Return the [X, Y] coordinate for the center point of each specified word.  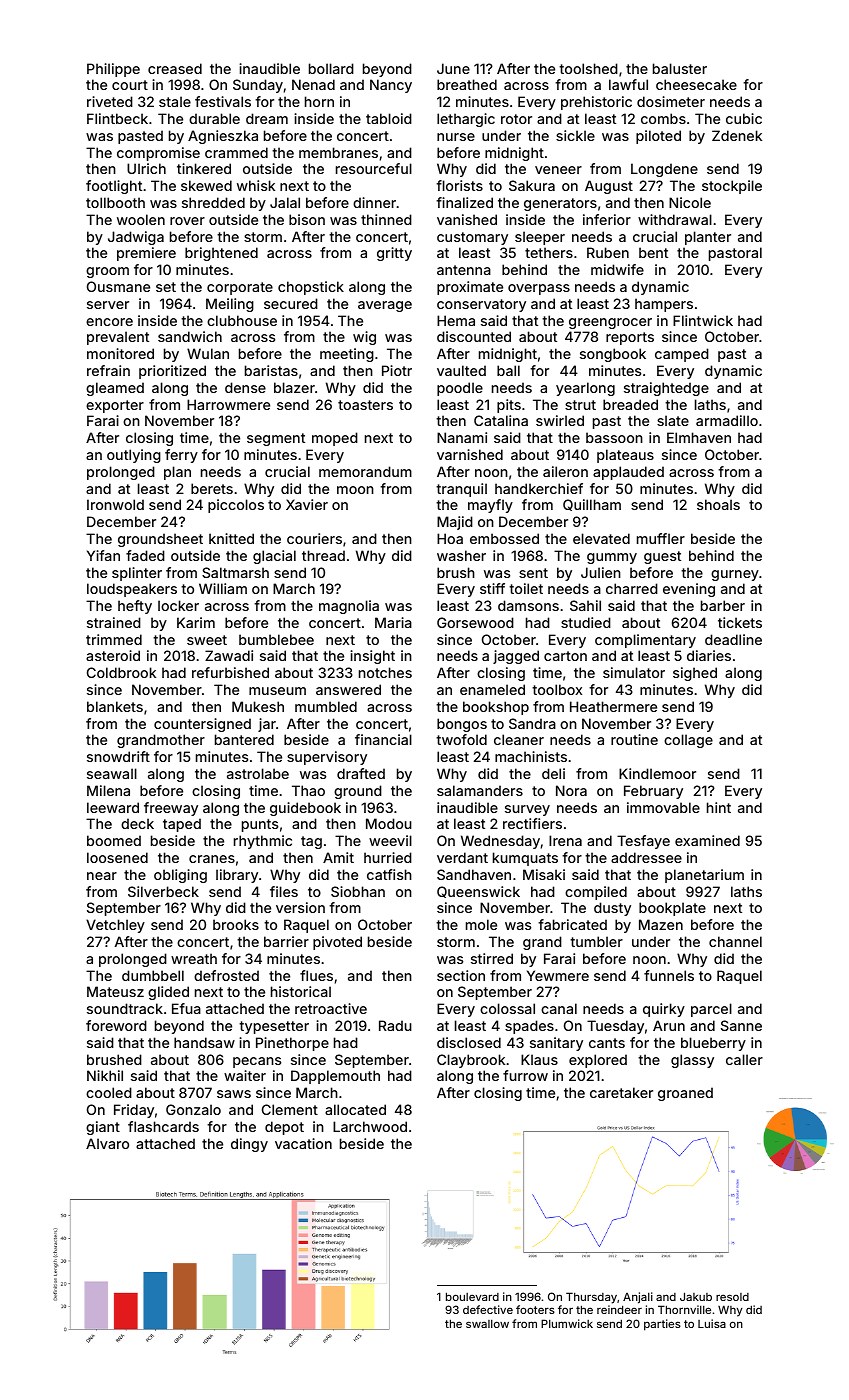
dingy [249, 1145]
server [108, 305]
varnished [470, 454]
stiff [492, 588]
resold [732, 1297]
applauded [628, 473]
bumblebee [276, 639]
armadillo [727, 420]
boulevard [472, 1296]
